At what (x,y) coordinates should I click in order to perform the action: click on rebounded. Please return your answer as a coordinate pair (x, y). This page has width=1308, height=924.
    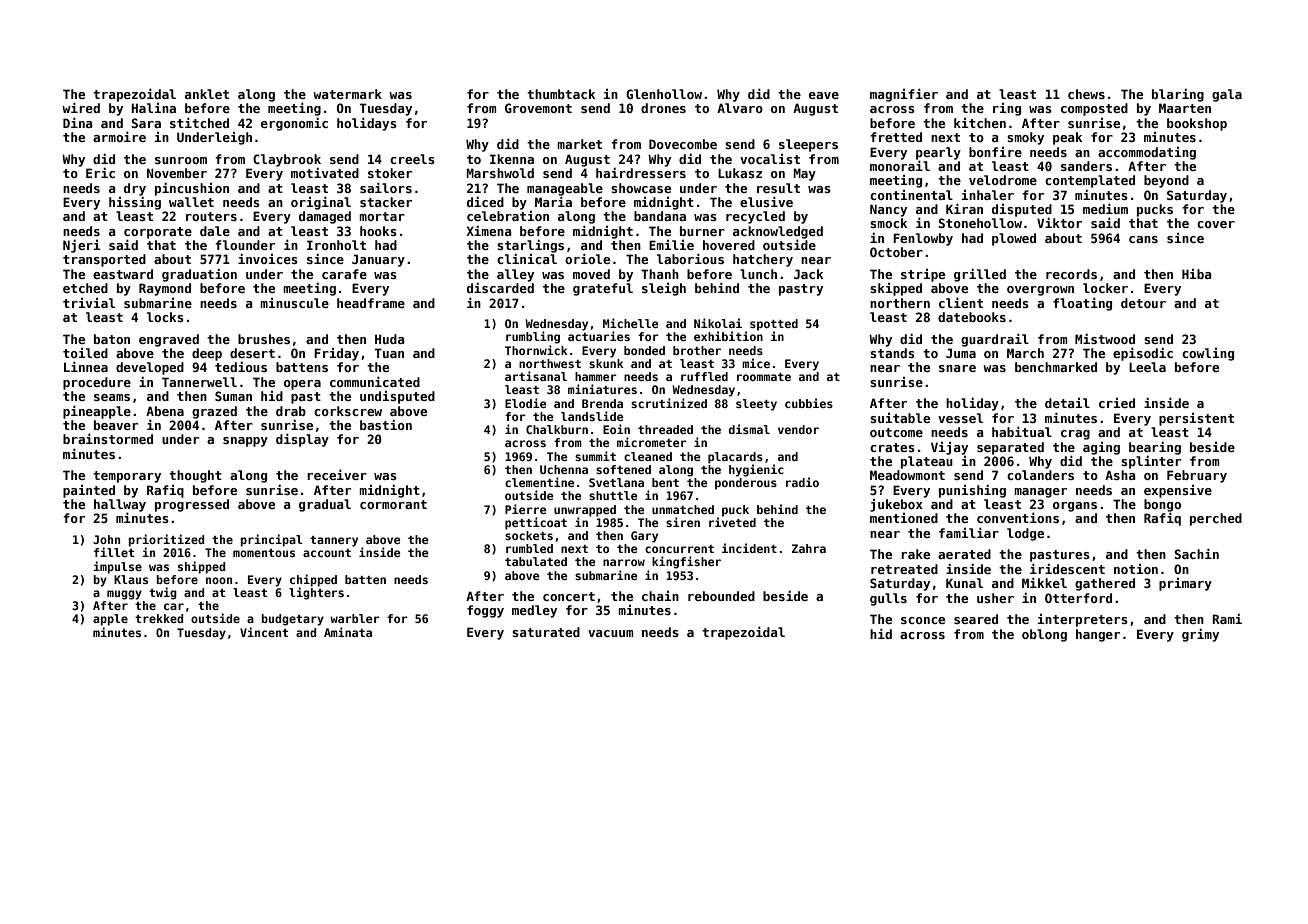
    Looking at the image, I should click on (721, 596).
